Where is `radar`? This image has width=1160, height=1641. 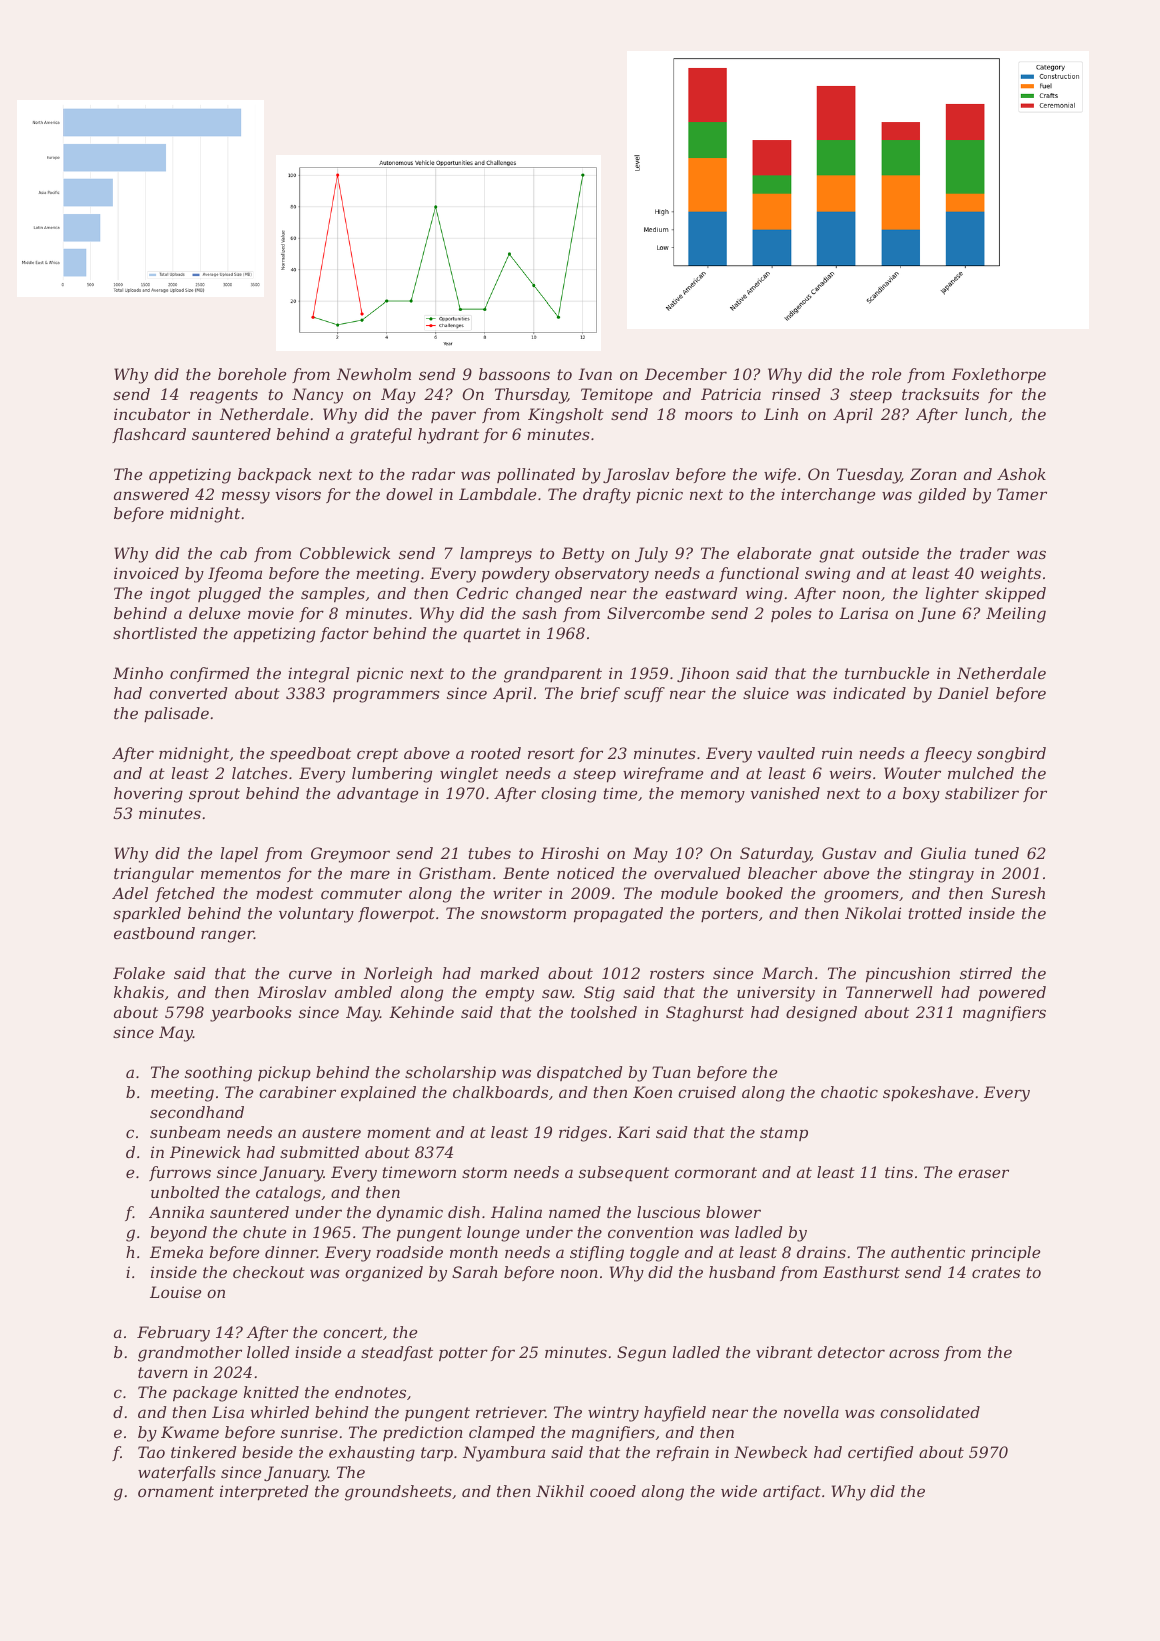
radar is located at coordinates (433, 474).
